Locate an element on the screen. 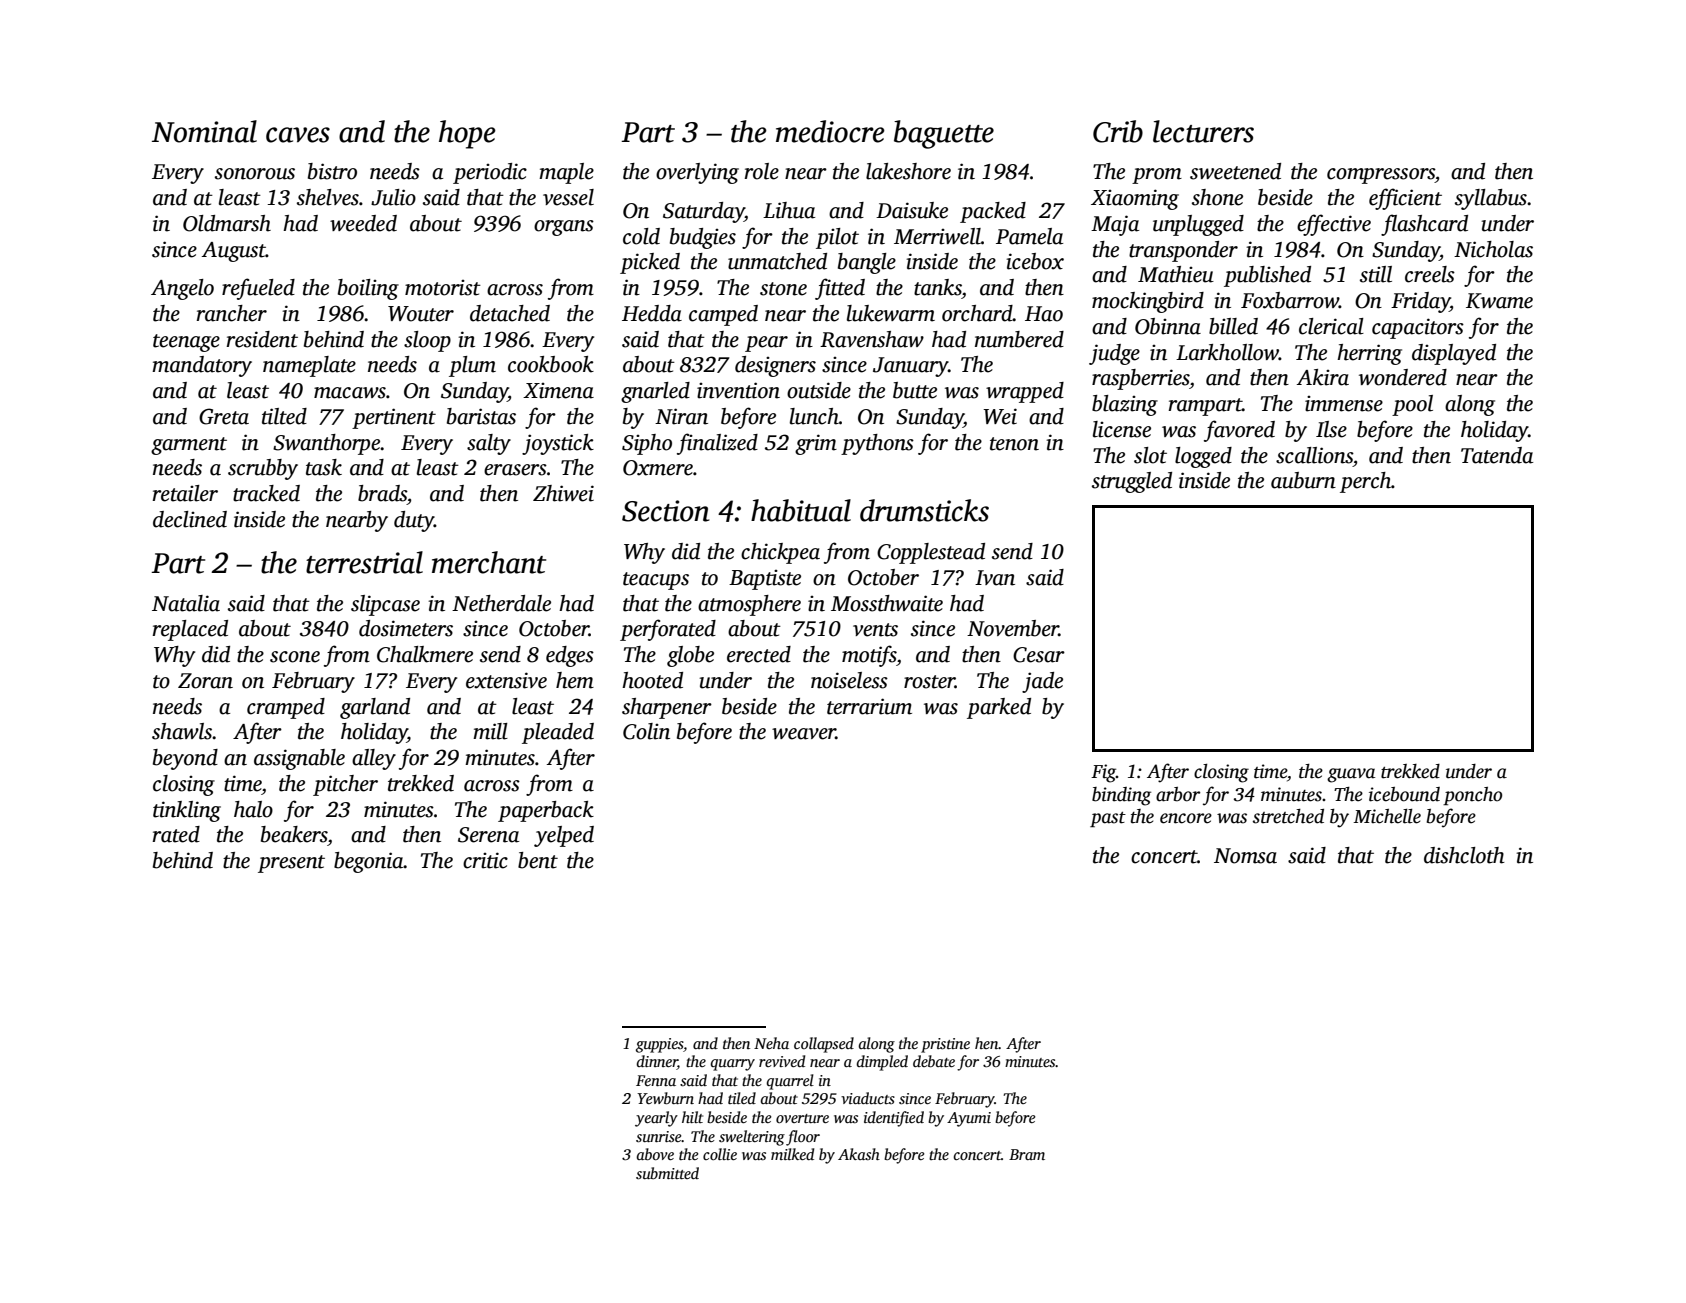  August is located at coordinates (234, 252).
